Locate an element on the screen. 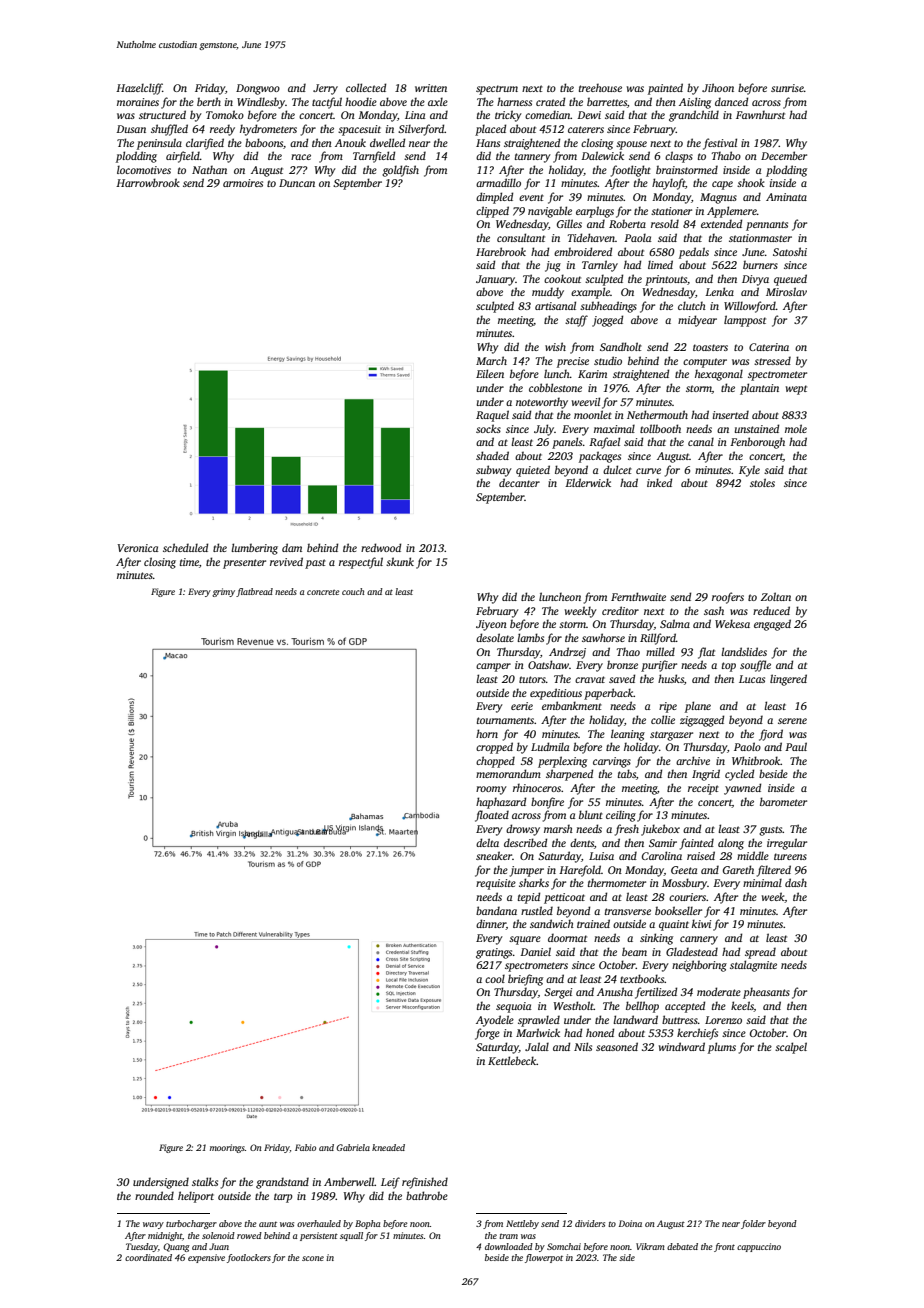 The height and width of the screenshot is (1308, 924). stalks is located at coordinates (205, 1181).
